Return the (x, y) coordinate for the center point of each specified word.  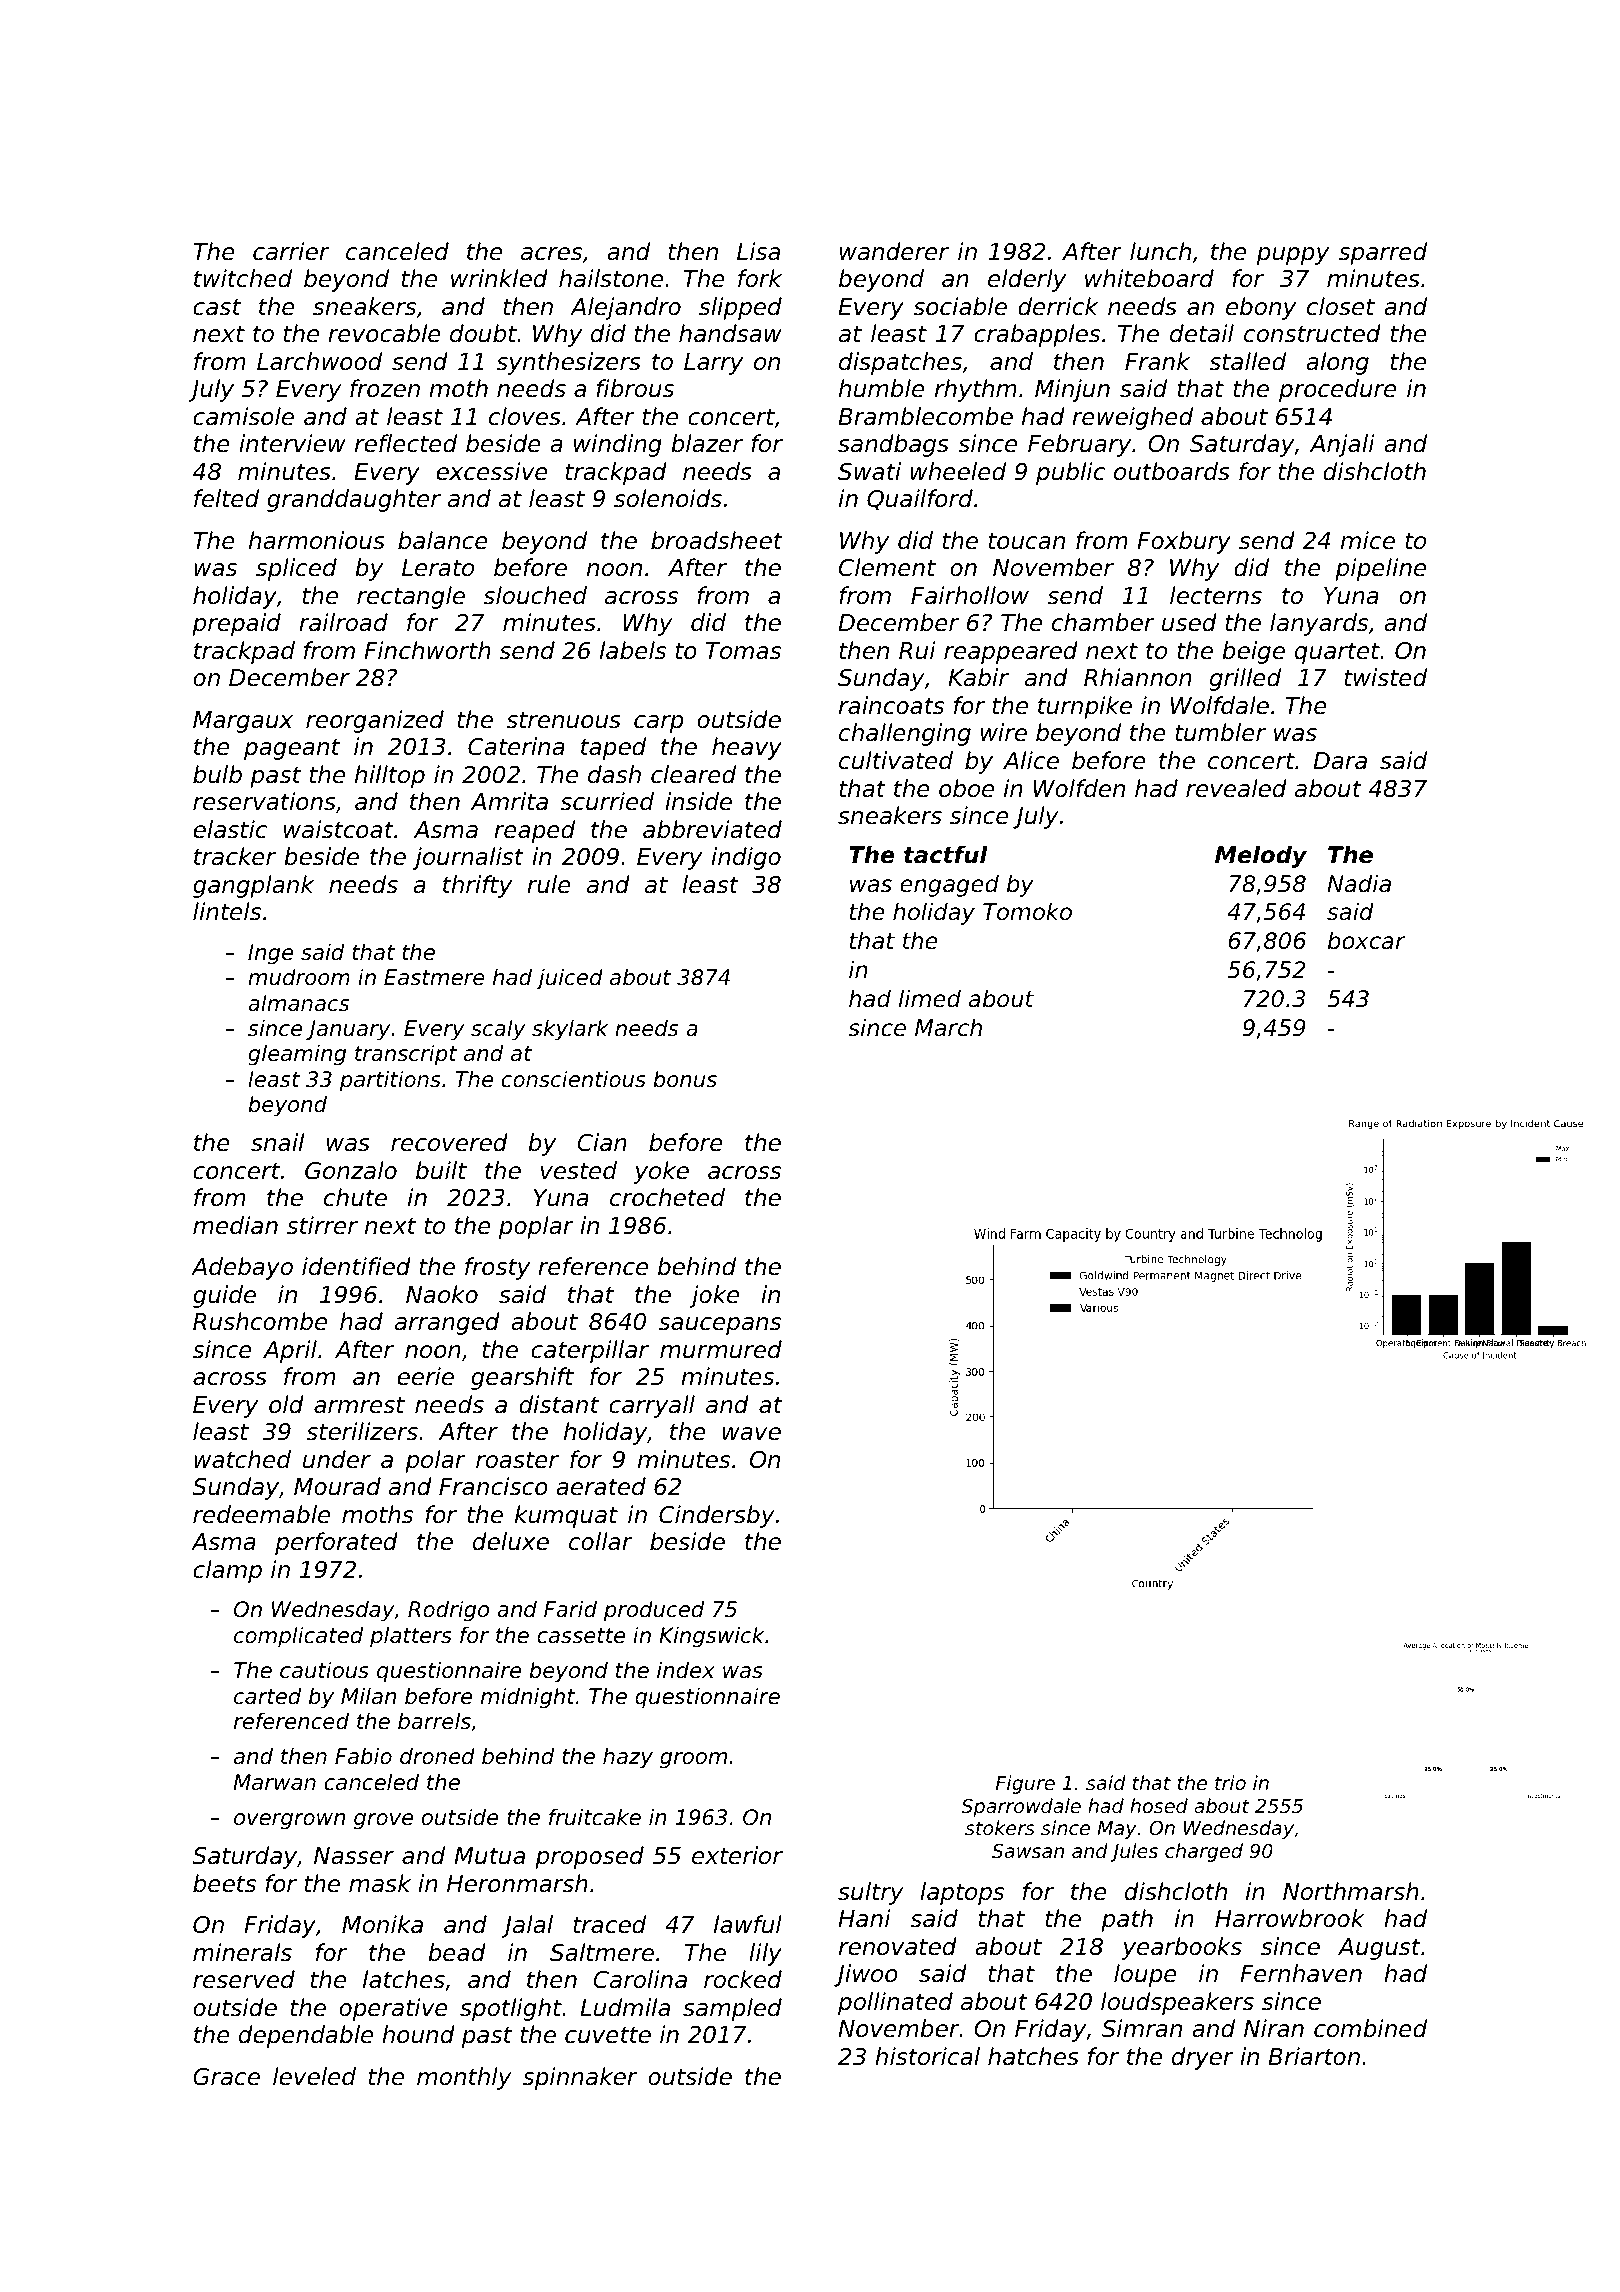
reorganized (375, 721)
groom (693, 1760)
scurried (607, 801)
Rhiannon (1138, 677)
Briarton (1314, 2056)
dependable (306, 2036)
